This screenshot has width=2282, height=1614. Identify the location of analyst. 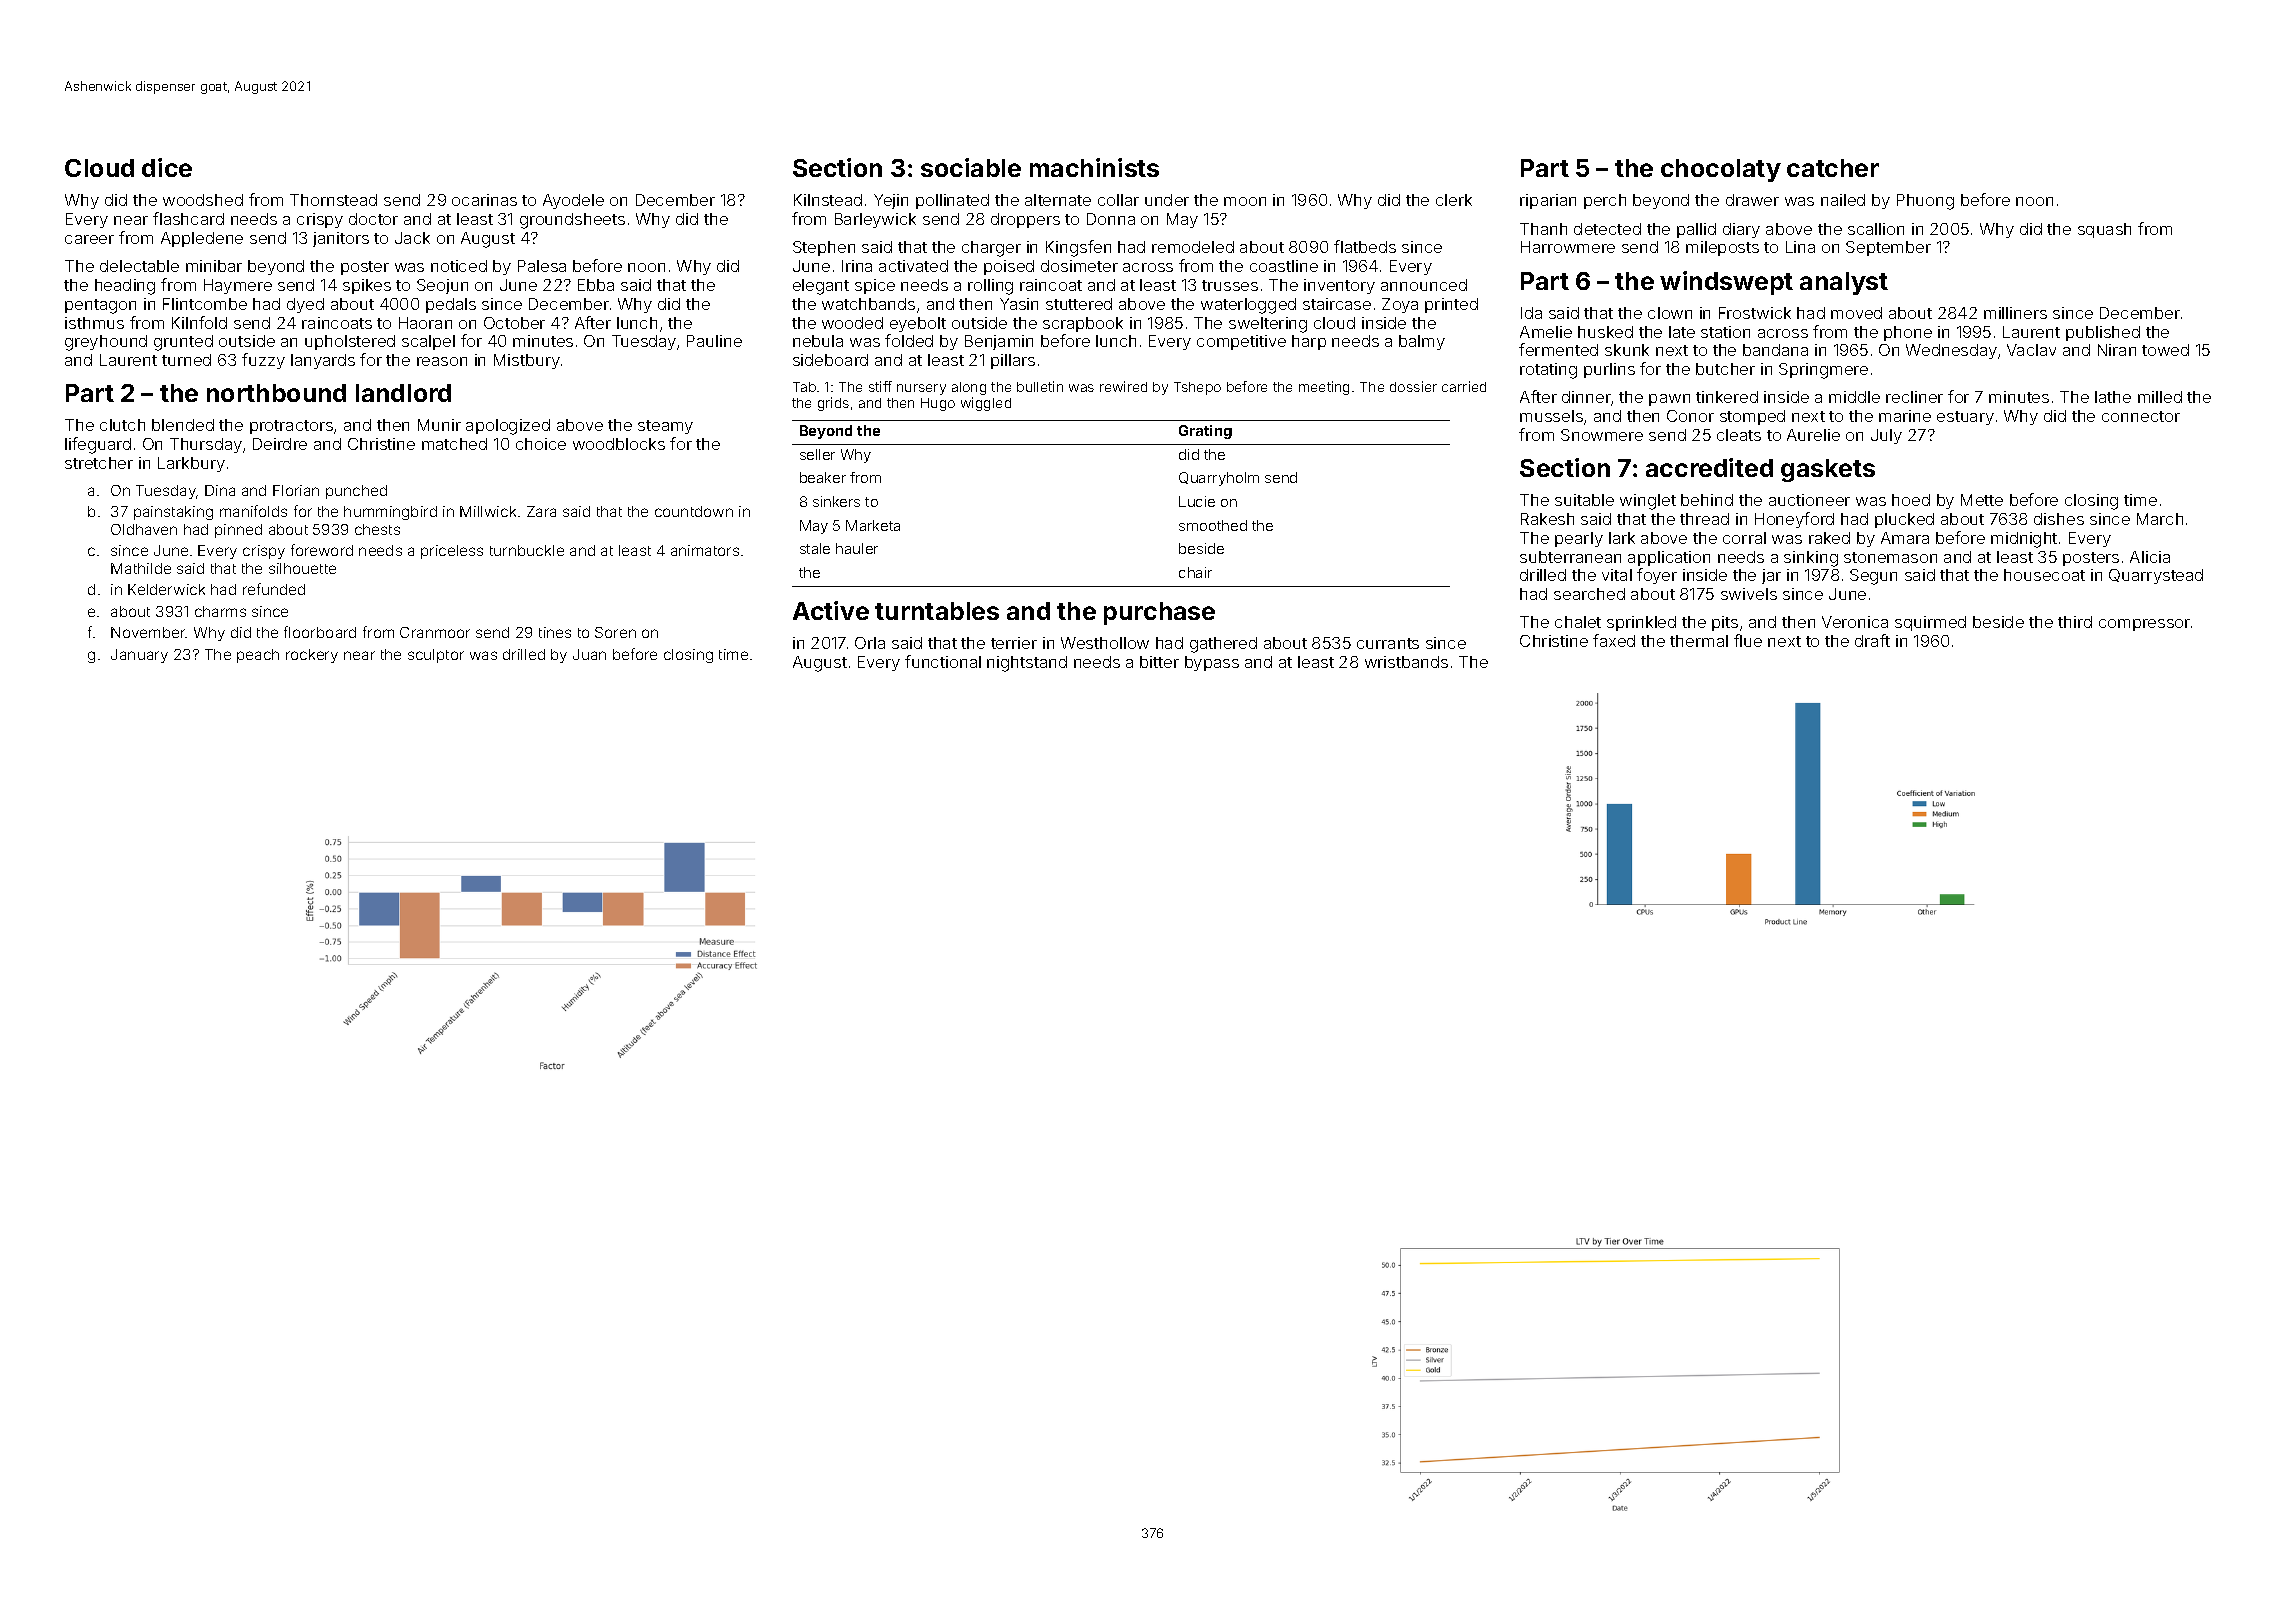
(1844, 283).
